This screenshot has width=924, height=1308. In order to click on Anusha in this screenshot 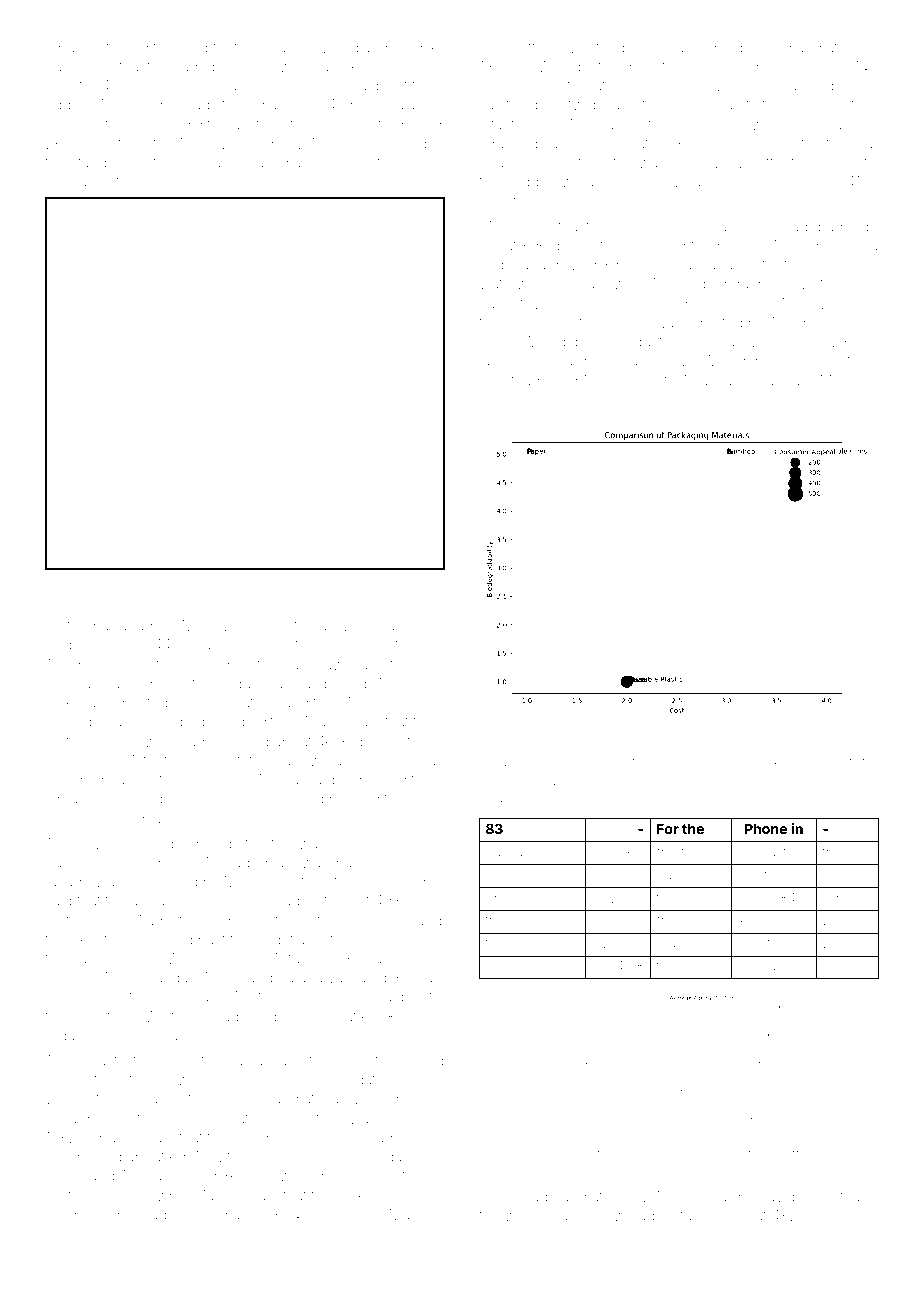, I will do `click(706, 380)`.
